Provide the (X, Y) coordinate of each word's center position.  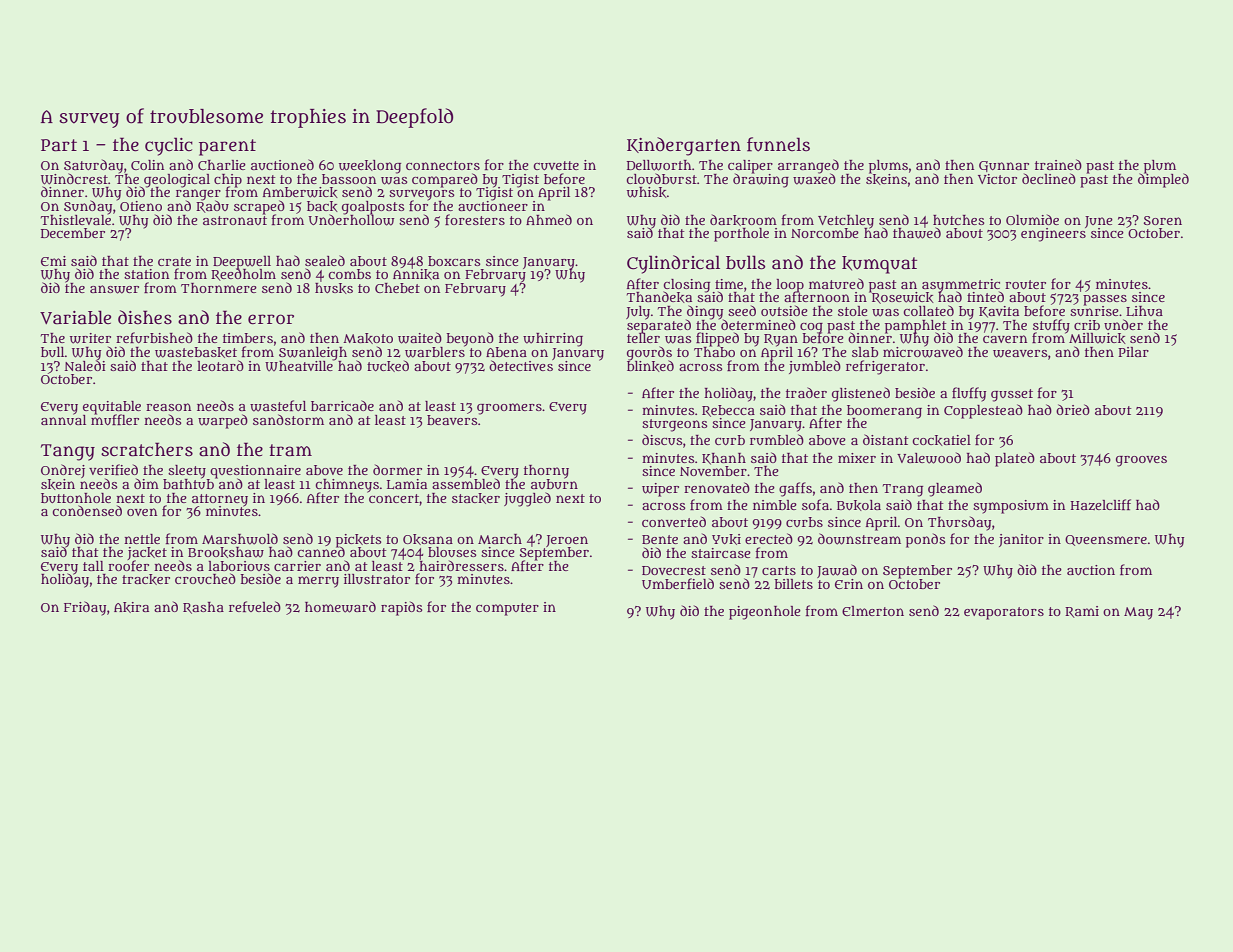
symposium (1011, 507)
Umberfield (678, 583)
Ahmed (549, 219)
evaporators (1004, 613)
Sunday (88, 207)
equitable (112, 408)
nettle (142, 539)
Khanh (724, 459)
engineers (1053, 235)
